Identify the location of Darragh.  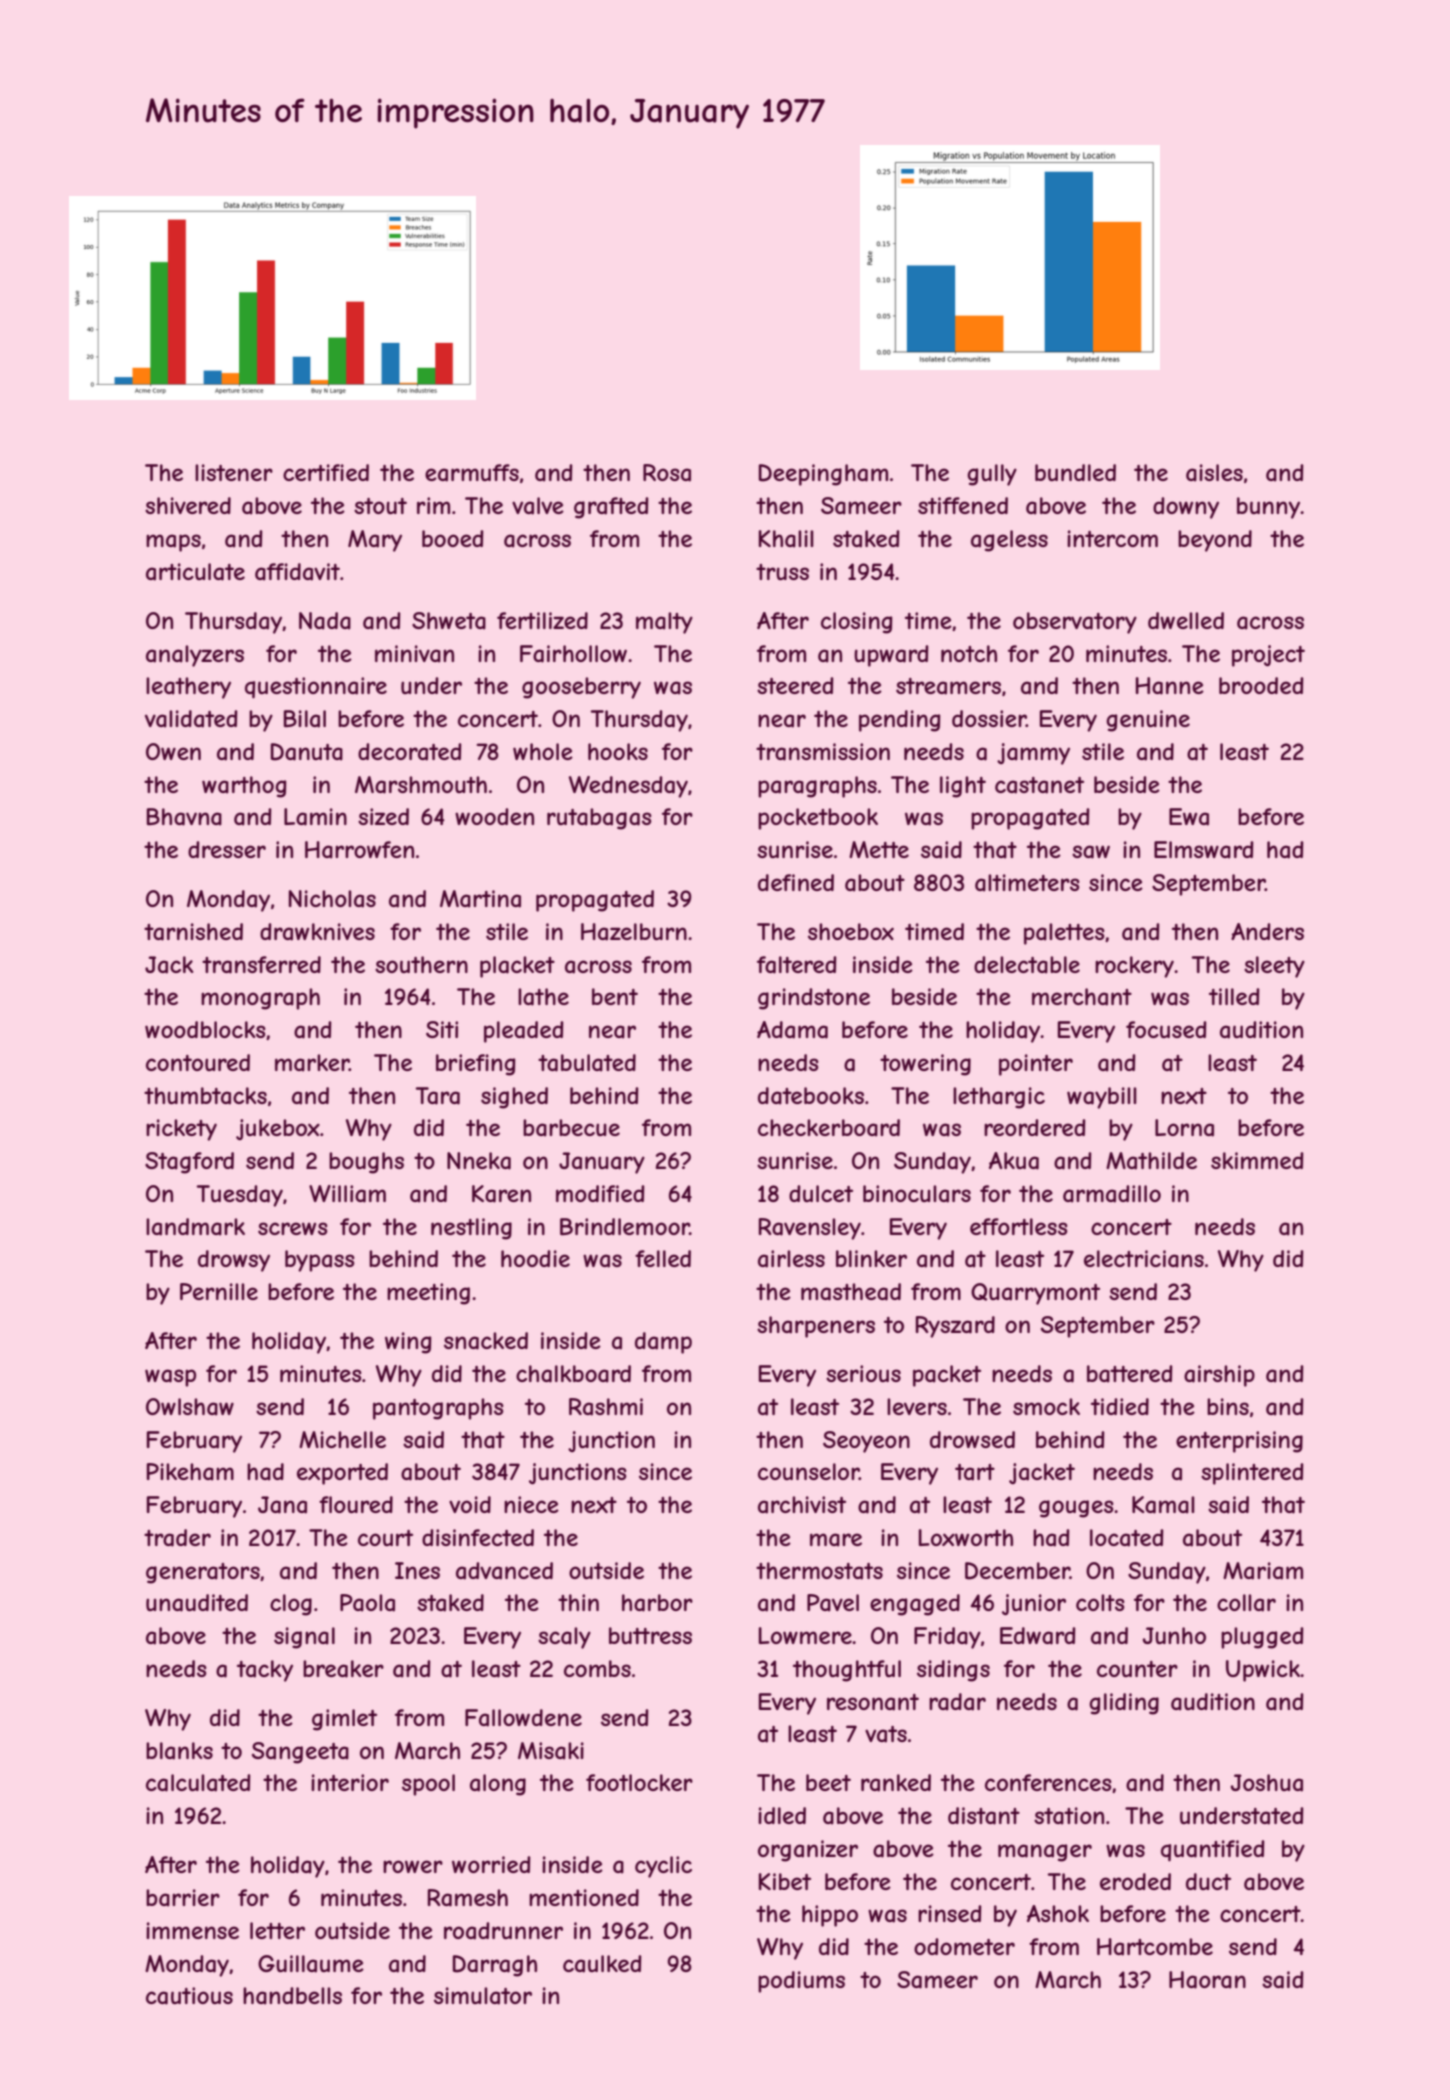
(495, 1966).
